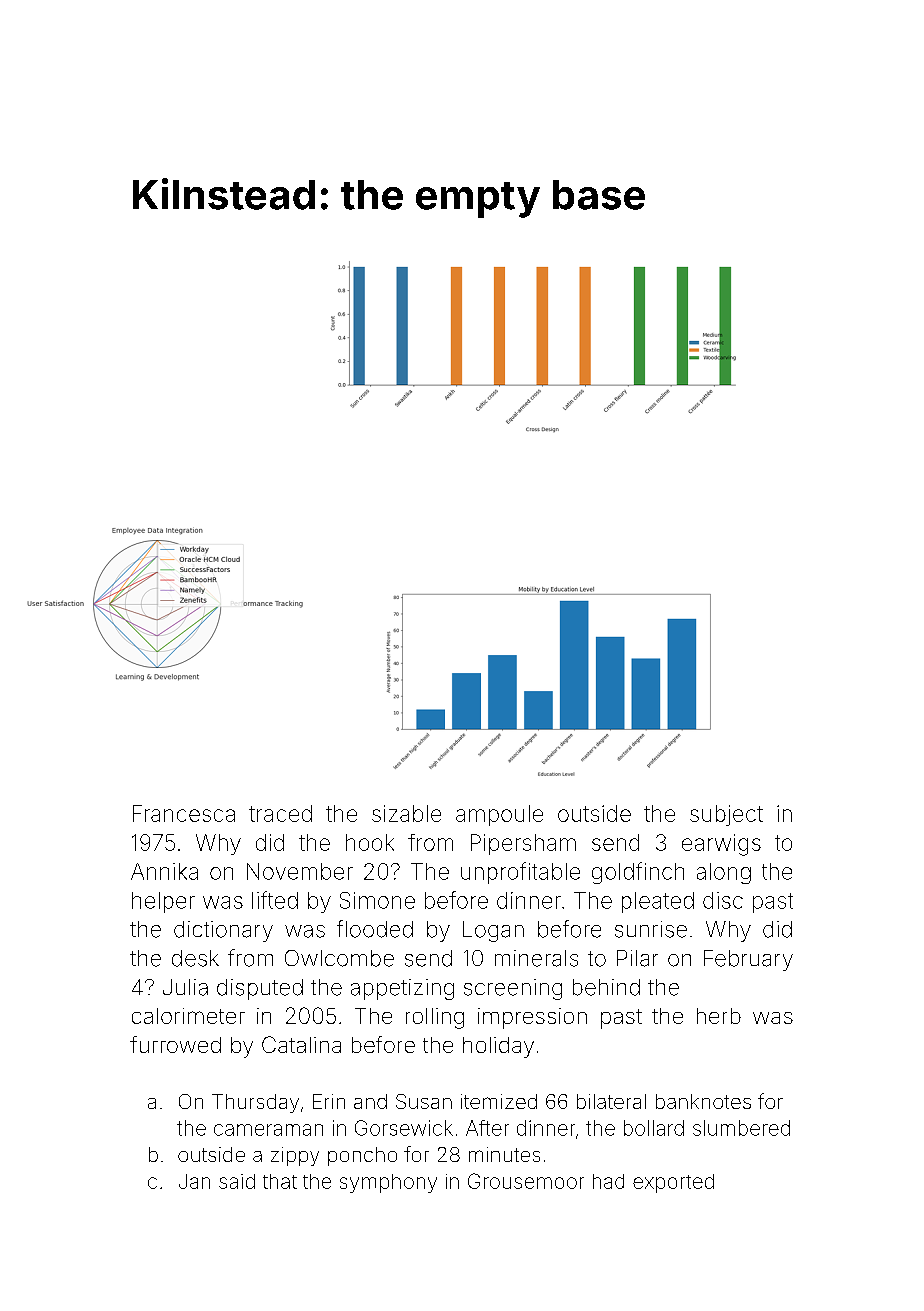 This screenshot has width=924, height=1311. What do you see at coordinates (329, 1101) in the screenshot?
I see `Erin` at bounding box center [329, 1101].
